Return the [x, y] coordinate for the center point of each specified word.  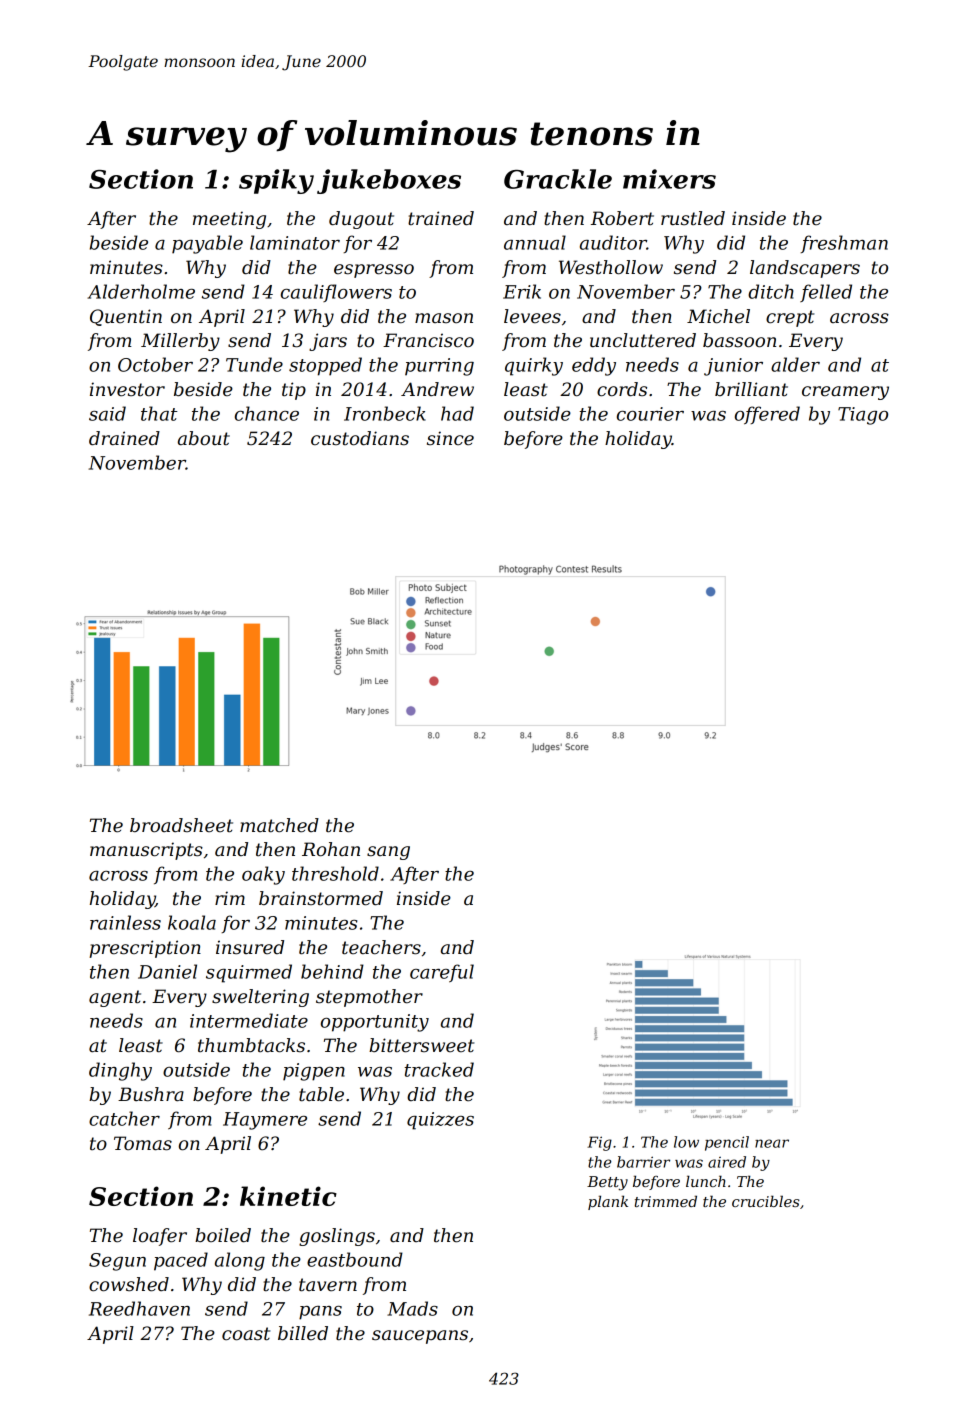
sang [388, 853]
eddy [594, 366]
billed [303, 1333]
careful [442, 973]
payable [207, 244]
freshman [844, 244]
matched [279, 825]
